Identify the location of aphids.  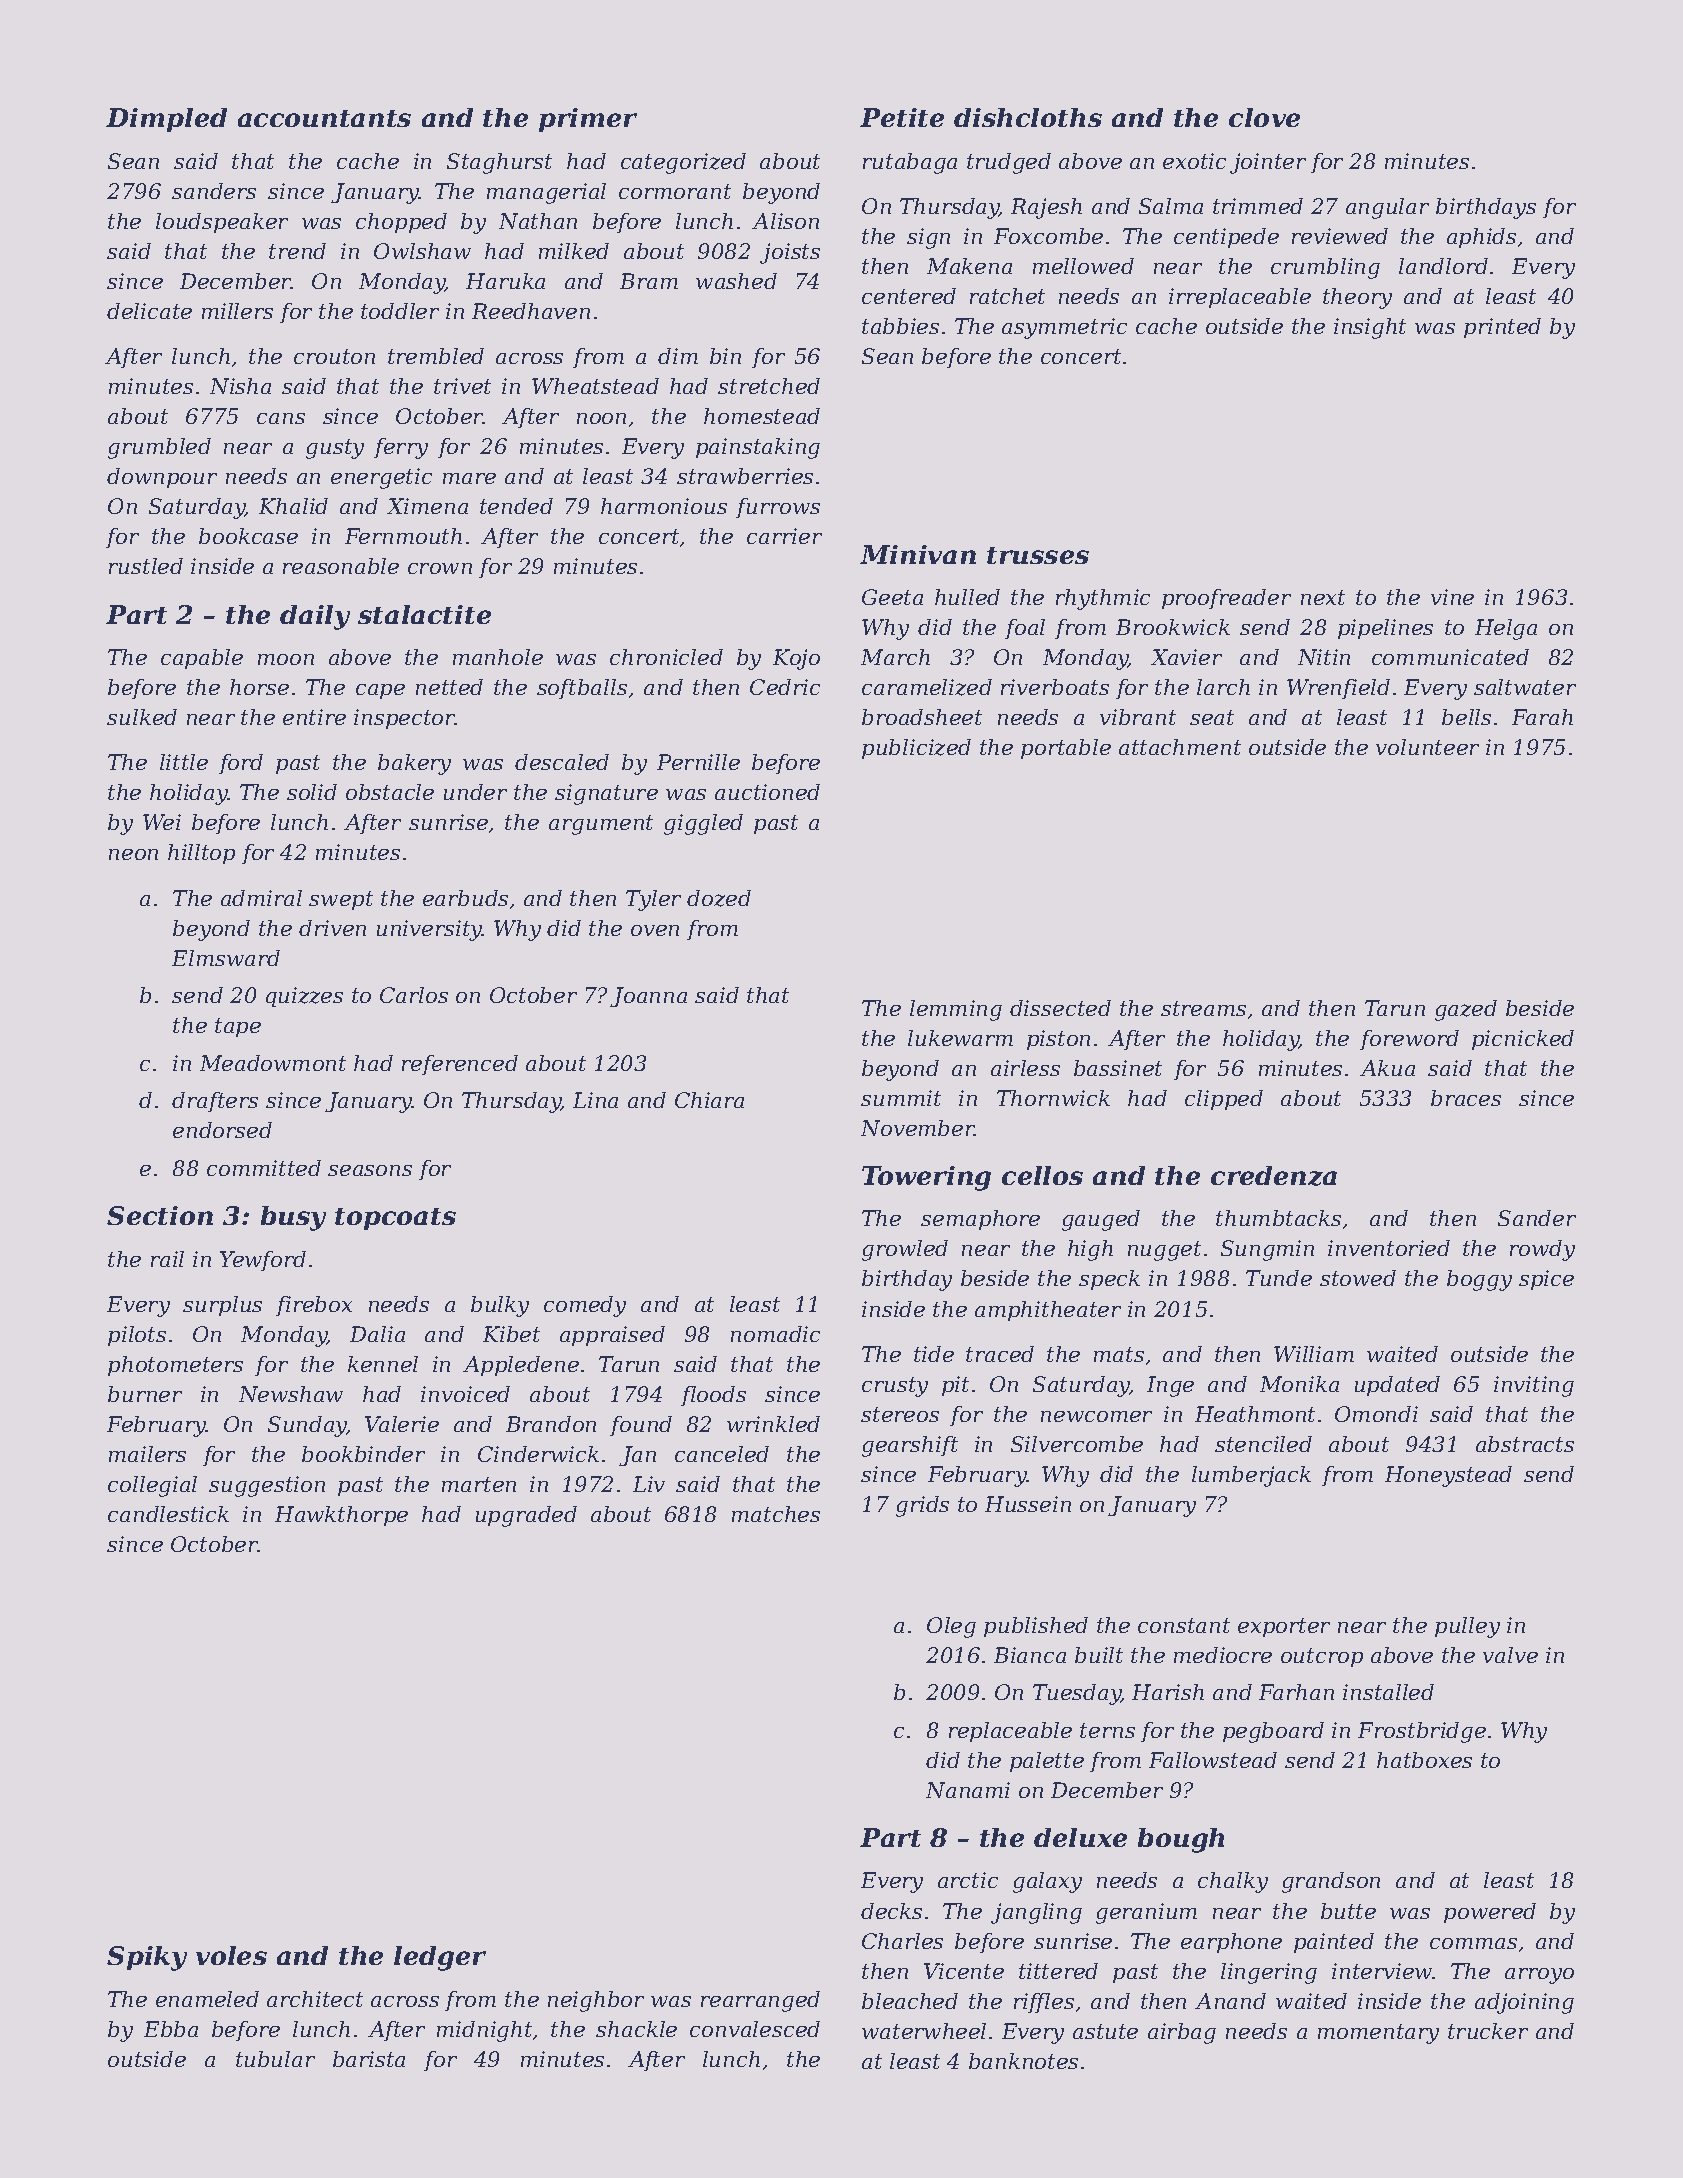
(1481, 238).
